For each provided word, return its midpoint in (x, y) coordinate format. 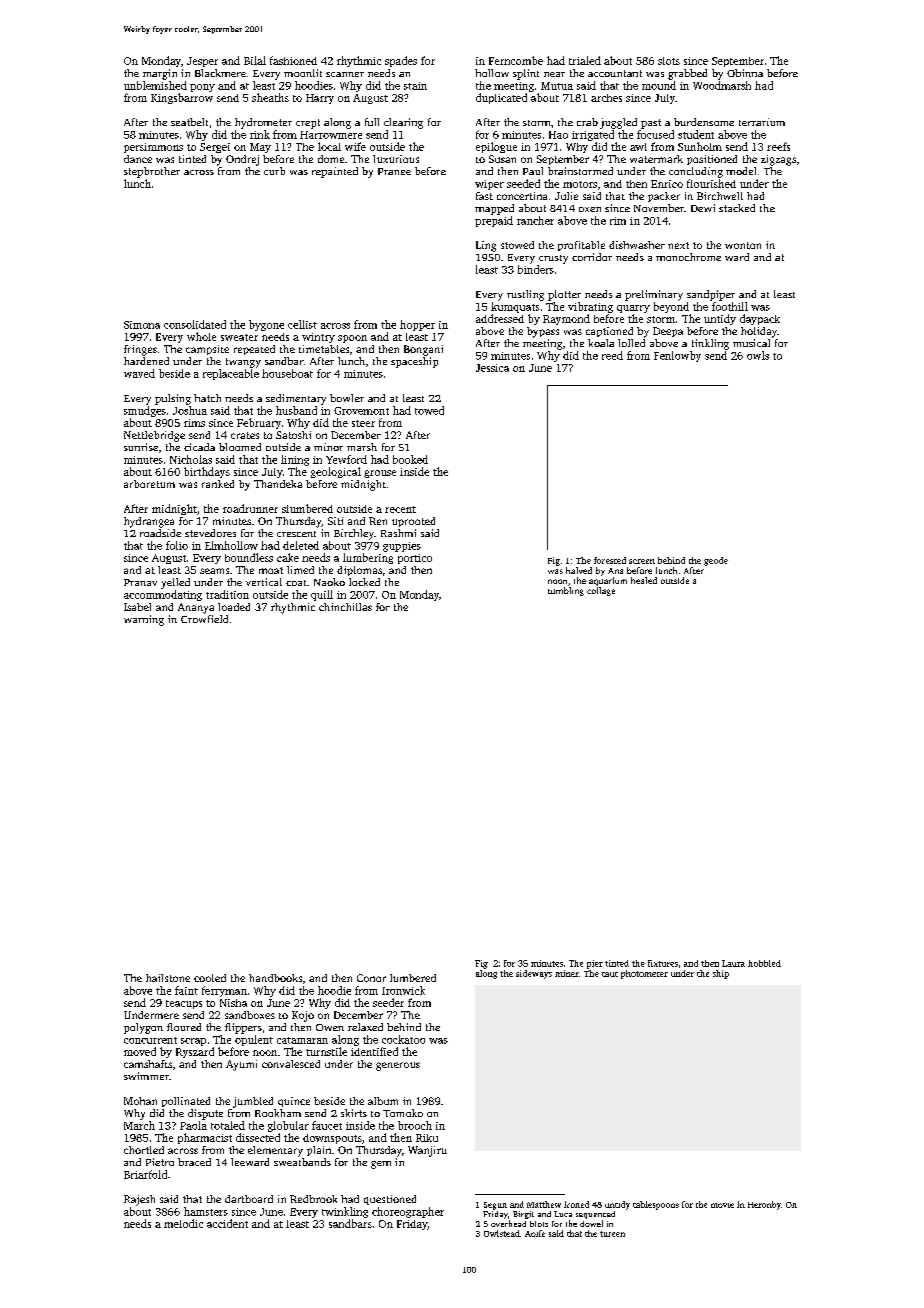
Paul (533, 171)
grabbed (687, 74)
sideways (534, 974)
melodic (183, 1223)
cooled (210, 978)
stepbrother (152, 172)
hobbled (764, 963)
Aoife (535, 1233)
